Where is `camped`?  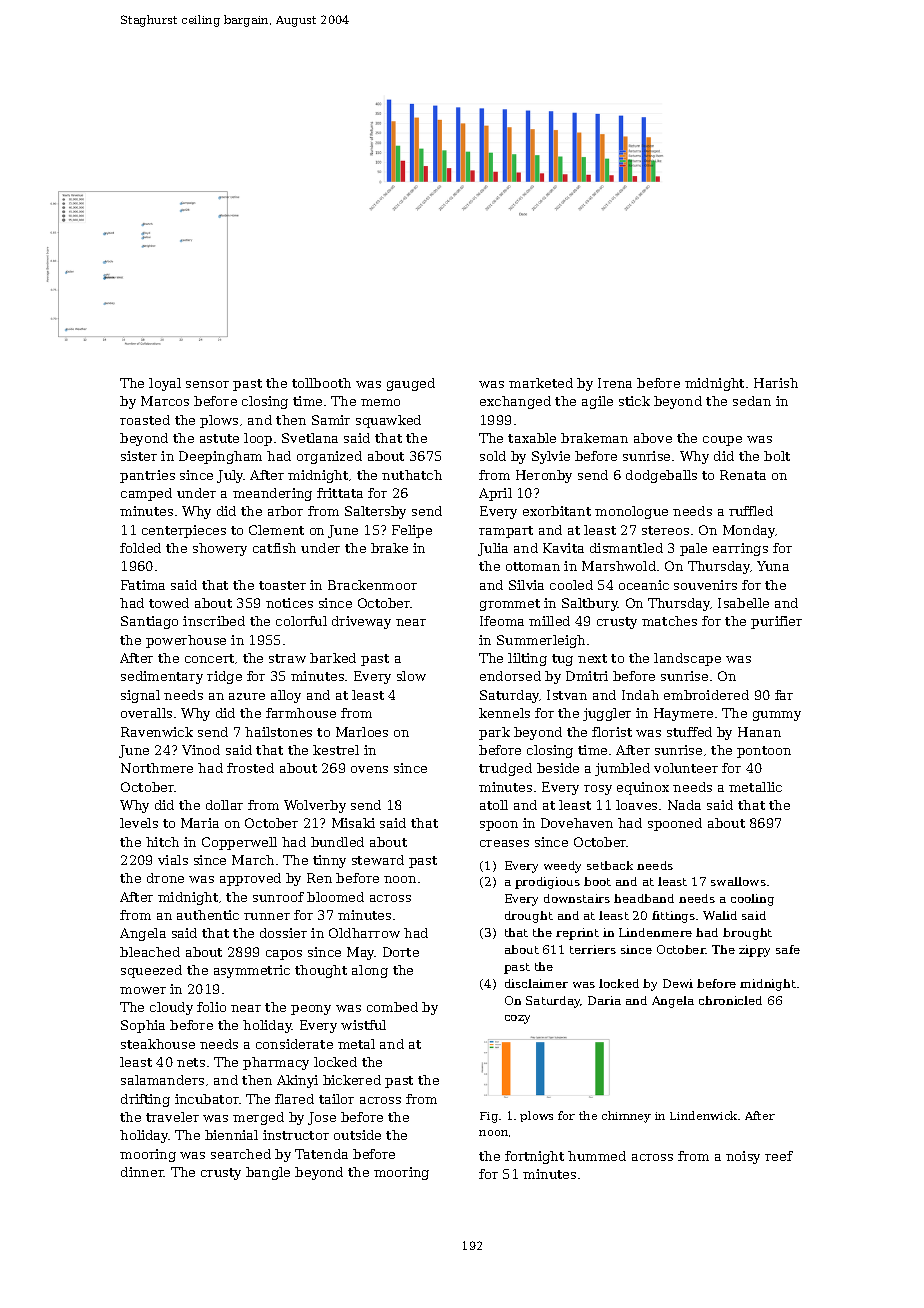
camped is located at coordinates (146, 494).
